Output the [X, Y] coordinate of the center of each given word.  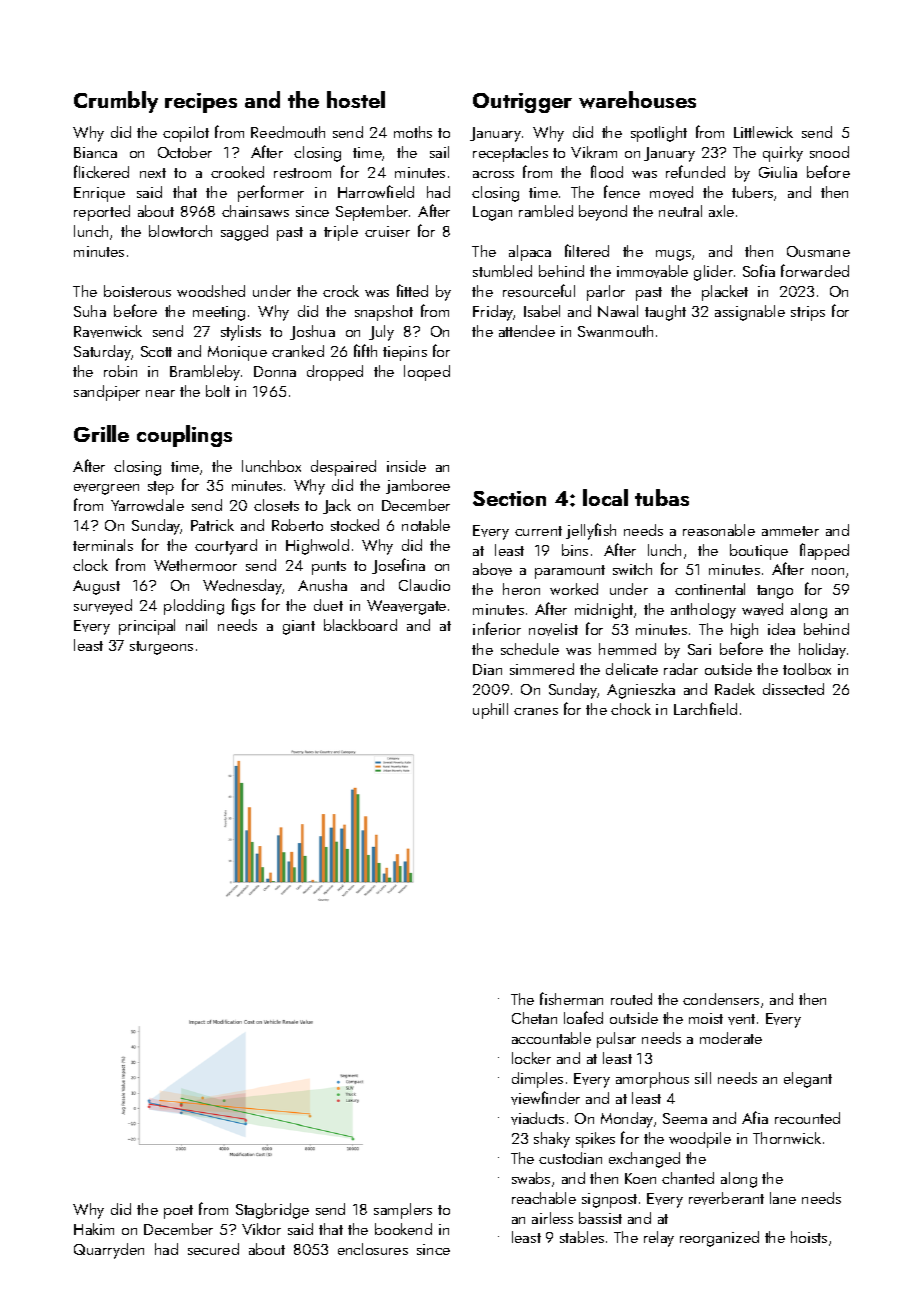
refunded [695, 171]
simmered [542, 669]
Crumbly [116, 102]
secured [213, 1249]
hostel [356, 99]
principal [147, 627]
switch [632, 569]
